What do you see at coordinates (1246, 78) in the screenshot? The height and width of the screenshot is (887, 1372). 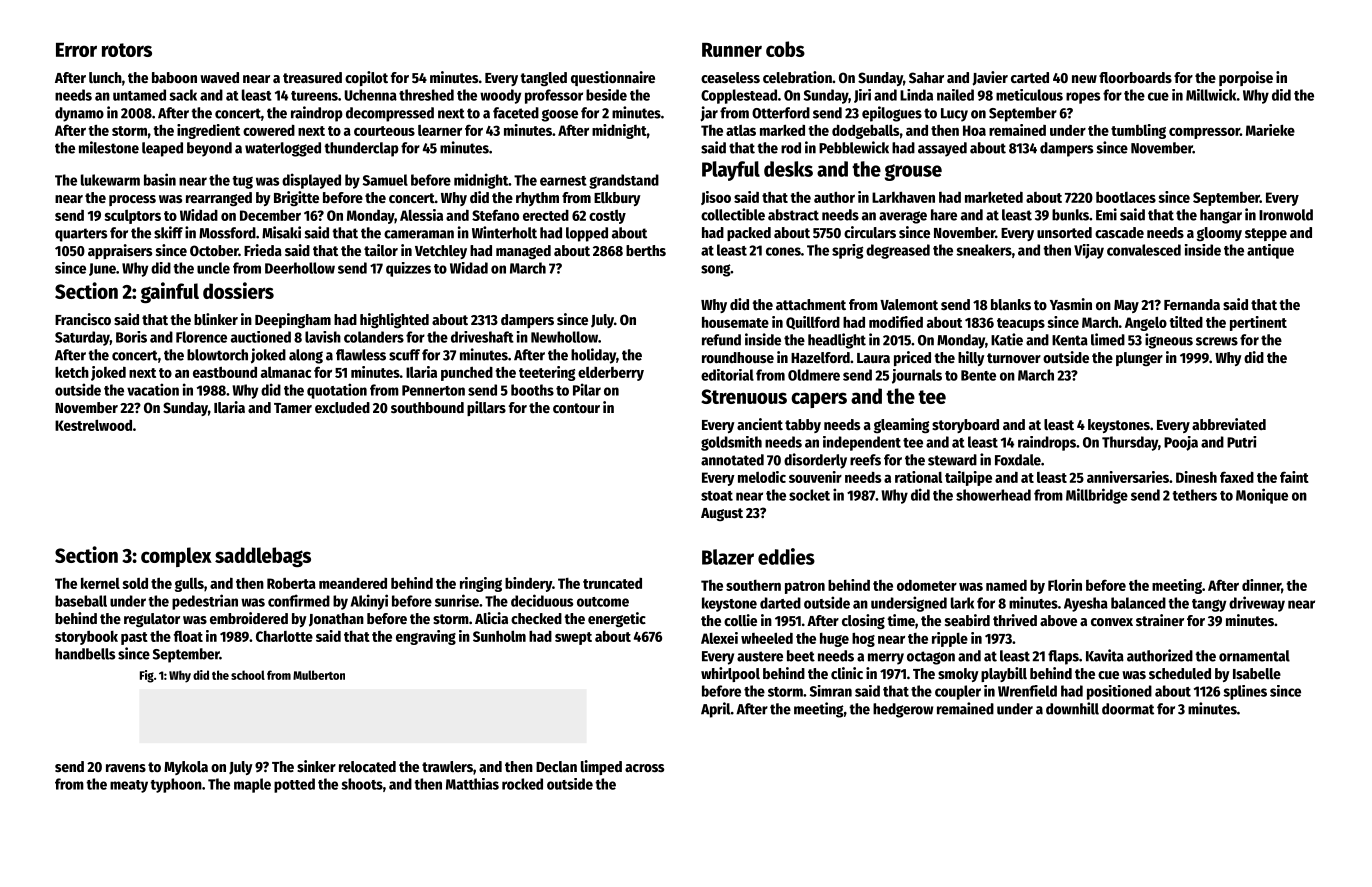 I see `porpoise` at bounding box center [1246, 78].
